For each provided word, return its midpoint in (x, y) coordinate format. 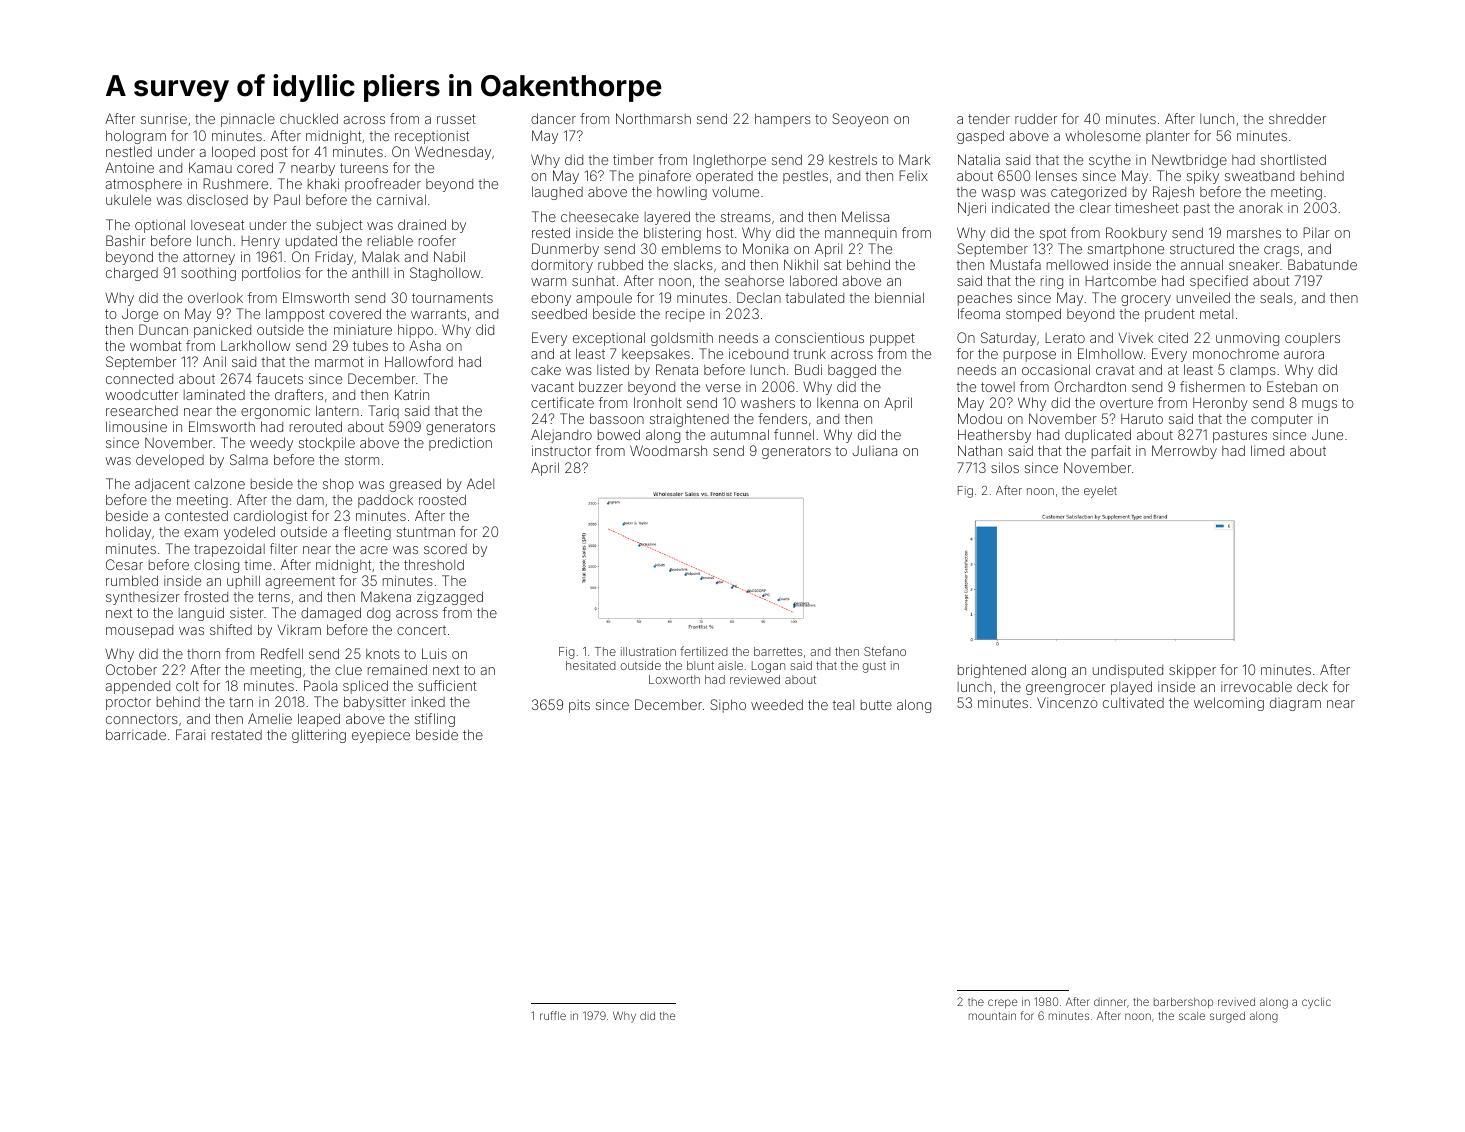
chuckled (309, 118)
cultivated (1133, 702)
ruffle (553, 1015)
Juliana (874, 451)
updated (311, 242)
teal (843, 705)
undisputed (1128, 671)
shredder (1297, 118)
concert (421, 630)
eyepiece (381, 736)
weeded (777, 704)
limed (1267, 450)
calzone (220, 483)
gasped (980, 137)
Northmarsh (653, 118)
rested (551, 232)
